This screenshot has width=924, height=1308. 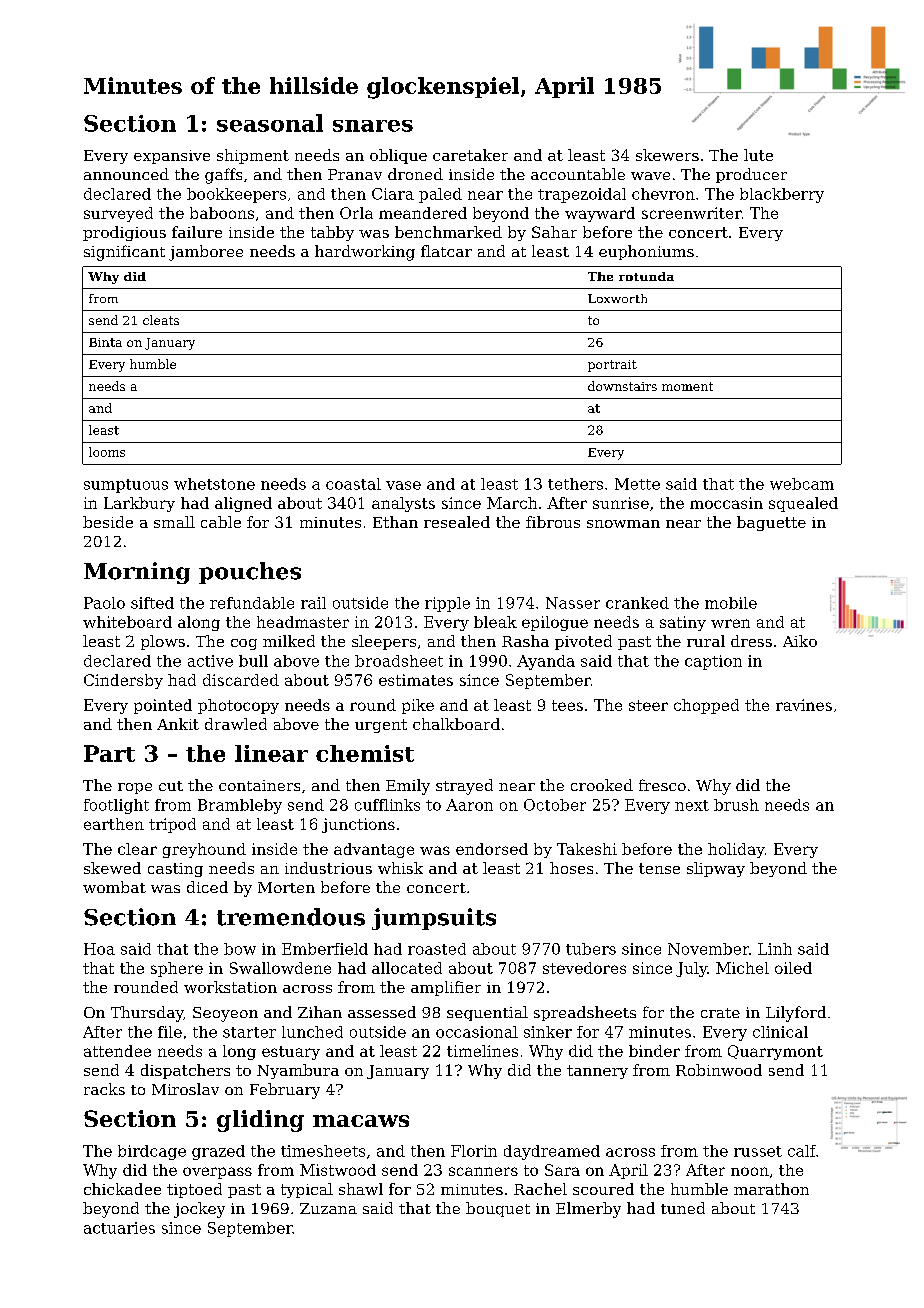 I want to click on Zuzana, so click(x=328, y=1208).
